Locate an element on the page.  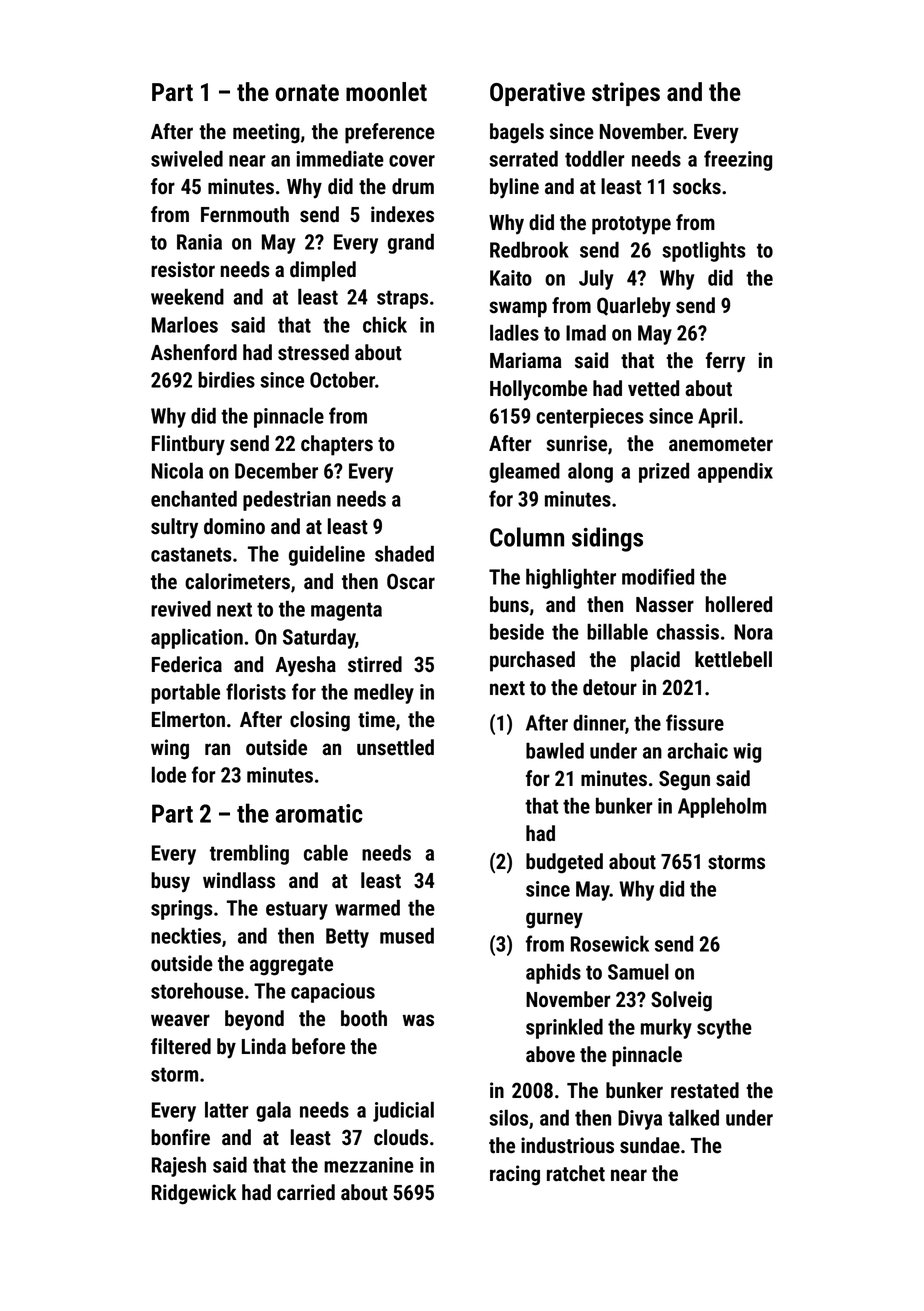
swiveled is located at coordinates (187, 158).
